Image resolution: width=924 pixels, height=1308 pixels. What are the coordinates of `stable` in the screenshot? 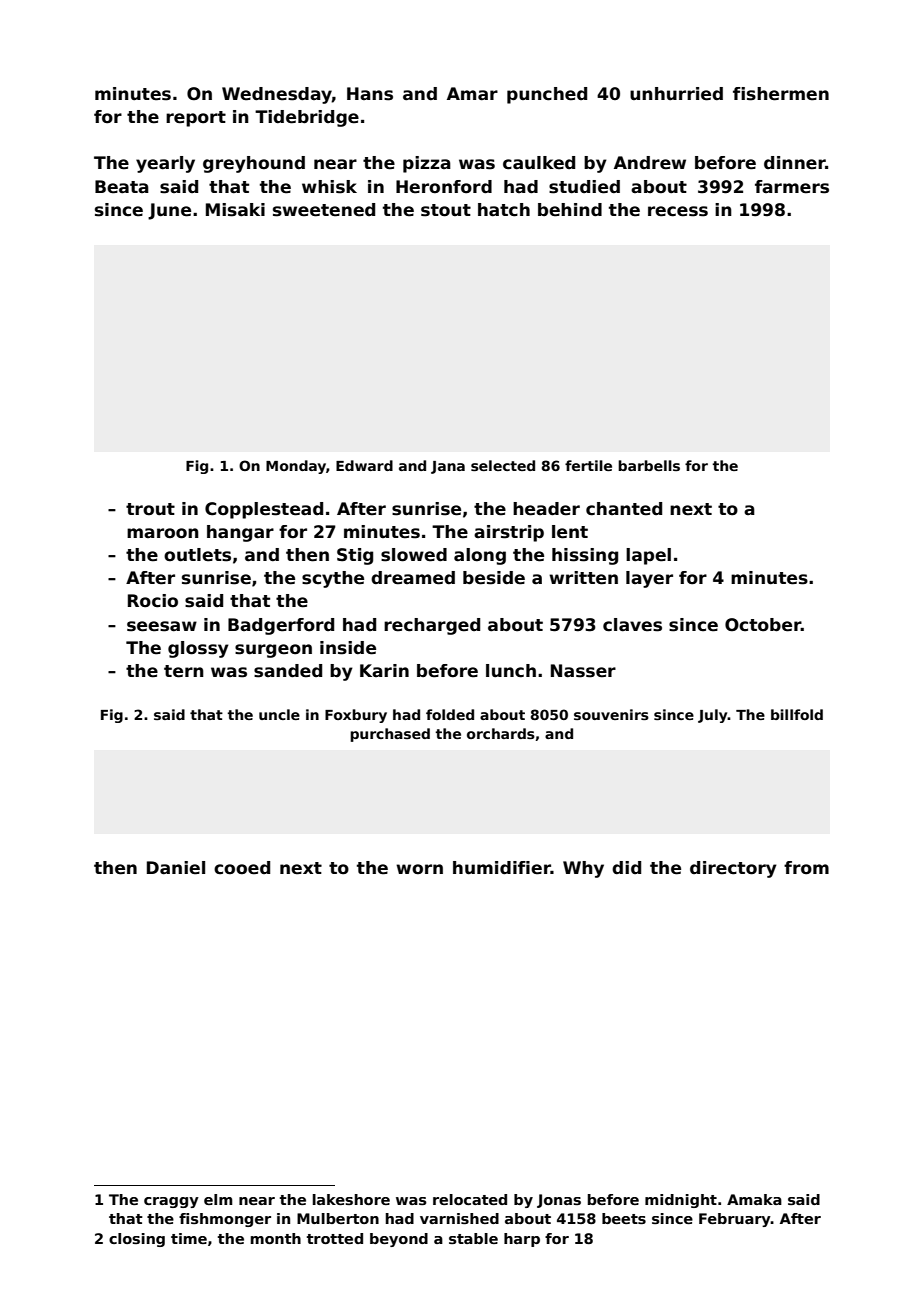 It's located at (473, 1238).
